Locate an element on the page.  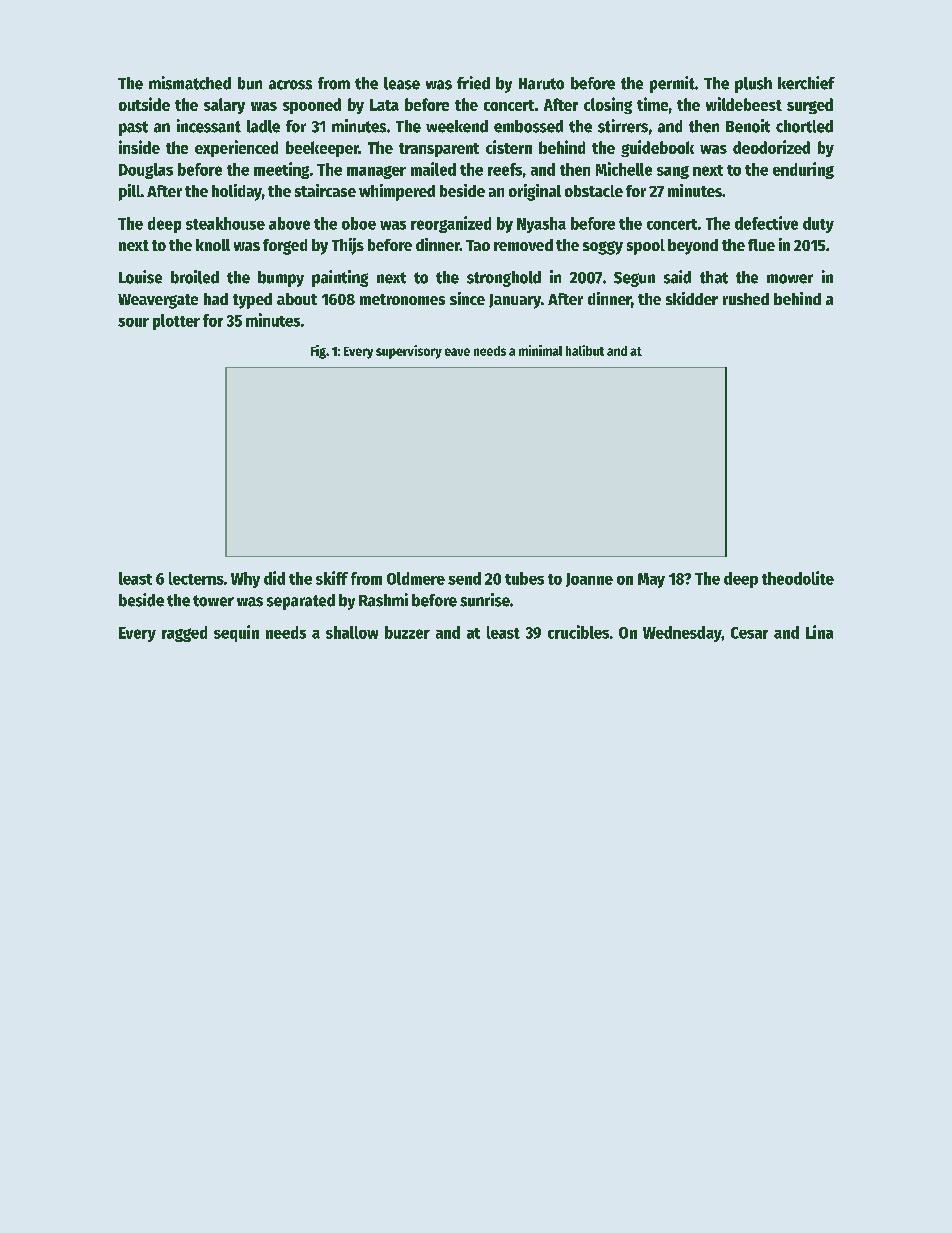
shallow is located at coordinates (352, 632).
